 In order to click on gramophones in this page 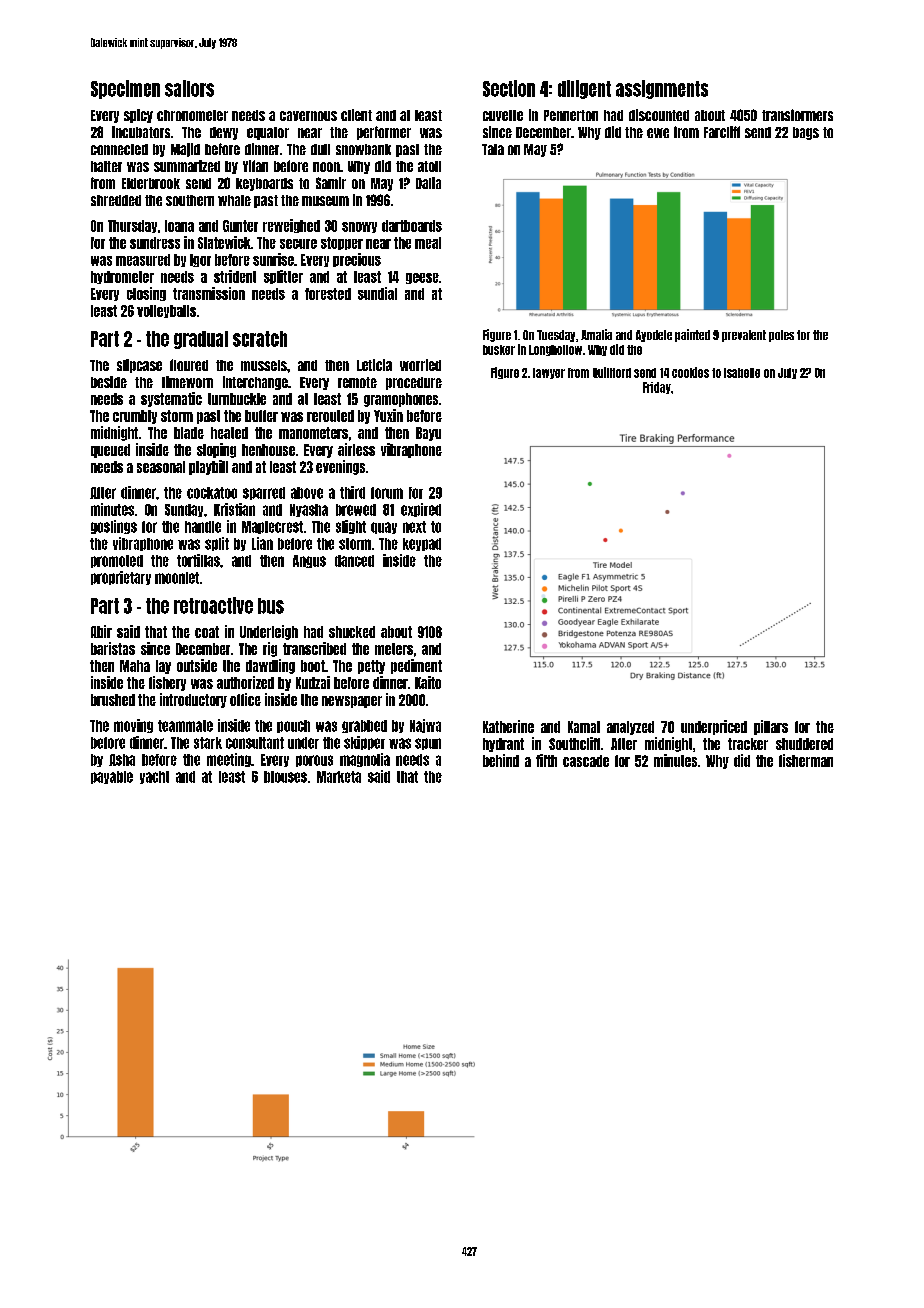, I will do `click(401, 400)`.
